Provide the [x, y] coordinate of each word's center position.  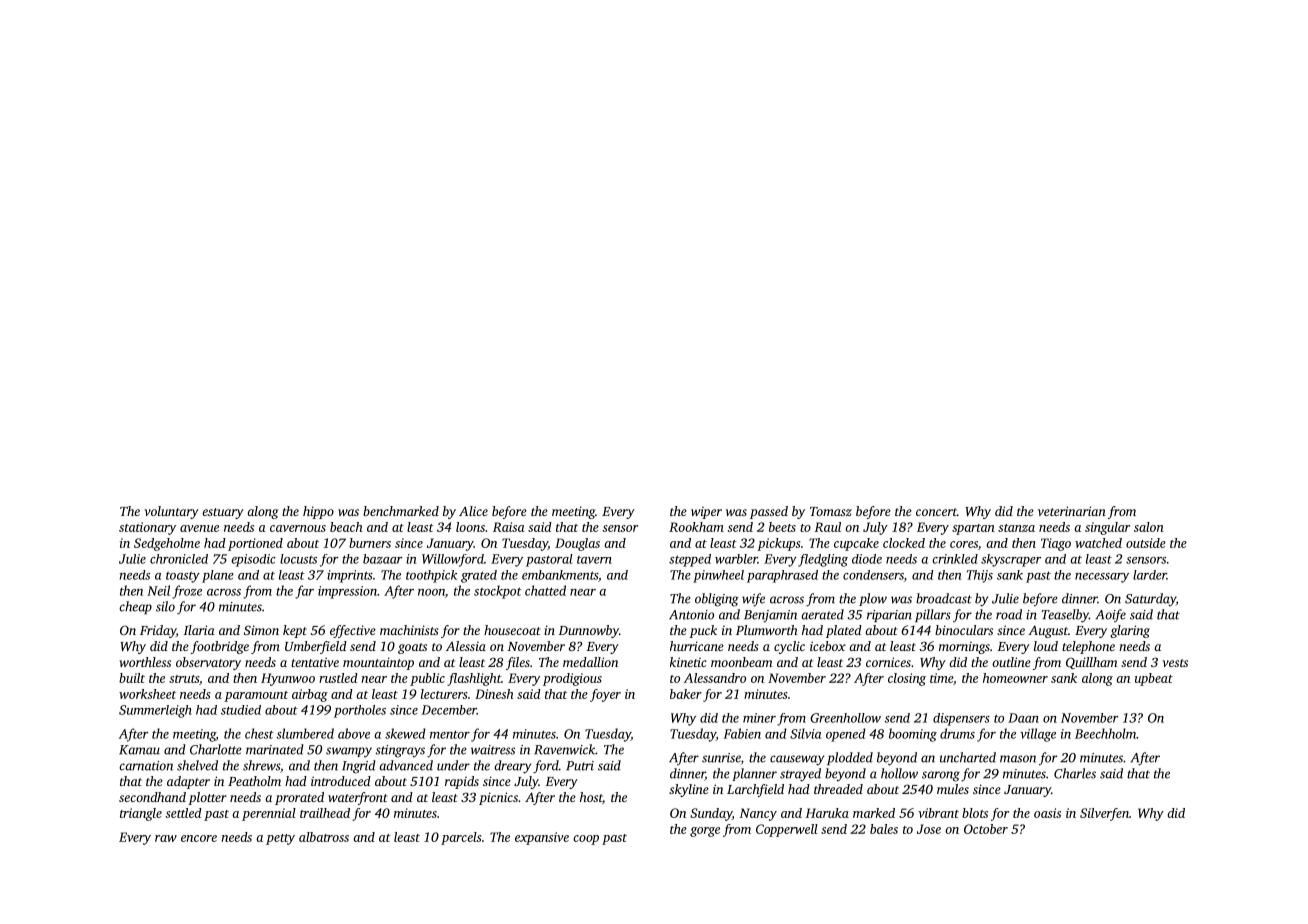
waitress [493, 750]
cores [964, 544]
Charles [1075, 773]
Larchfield [755, 790]
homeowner [1015, 678]
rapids [462, 782]
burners [370, 543]
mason [1018, 759]
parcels [461, 838]
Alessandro [715, 678]
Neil [158, 590]
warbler [736, 559]
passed [769, 512]
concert [936, 512]
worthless [145, 662]
